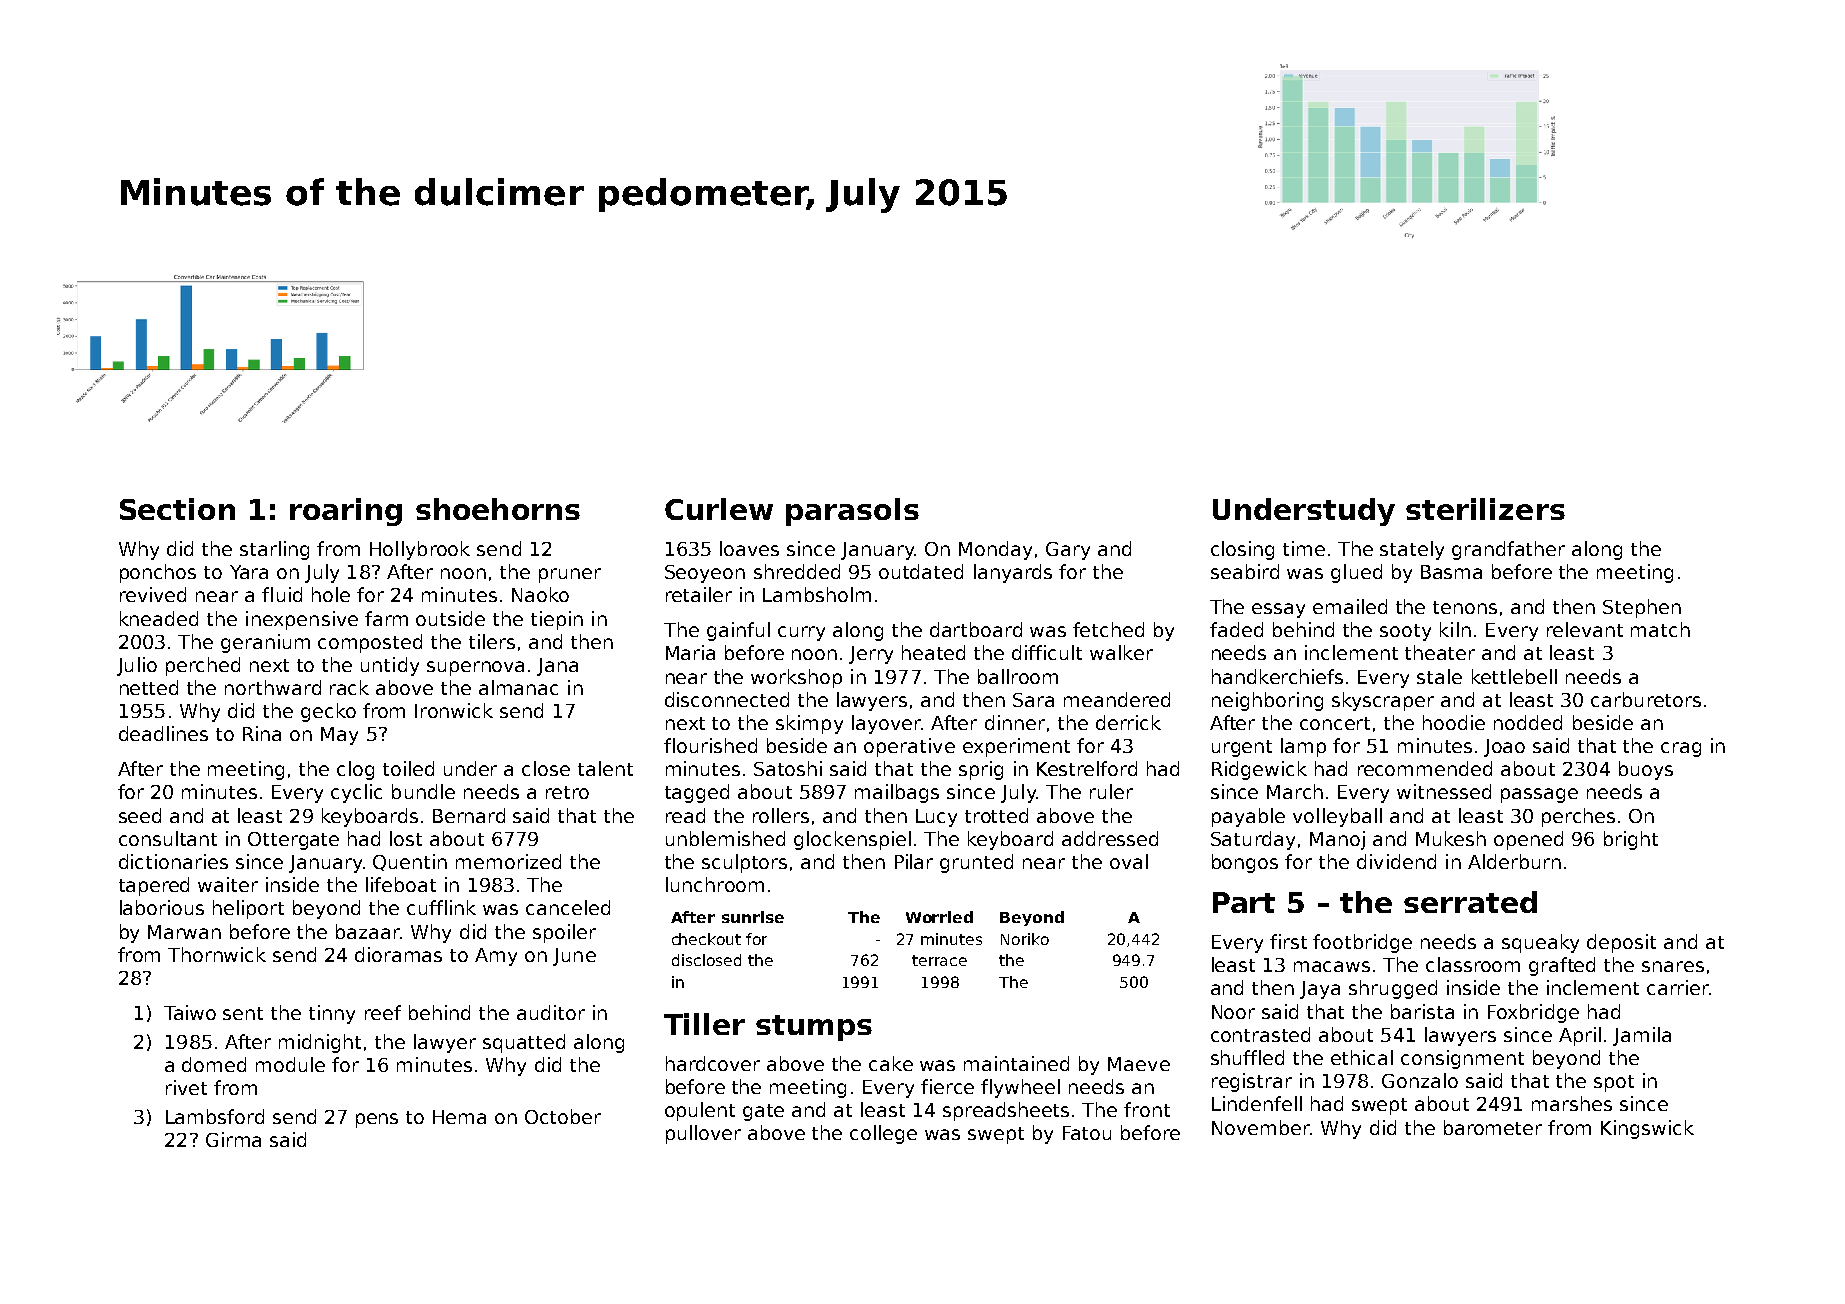 The width and height of the image is (1845, 1304). Describe the element at coordinates (1304, 548) in the image. I see `time` at that location.
